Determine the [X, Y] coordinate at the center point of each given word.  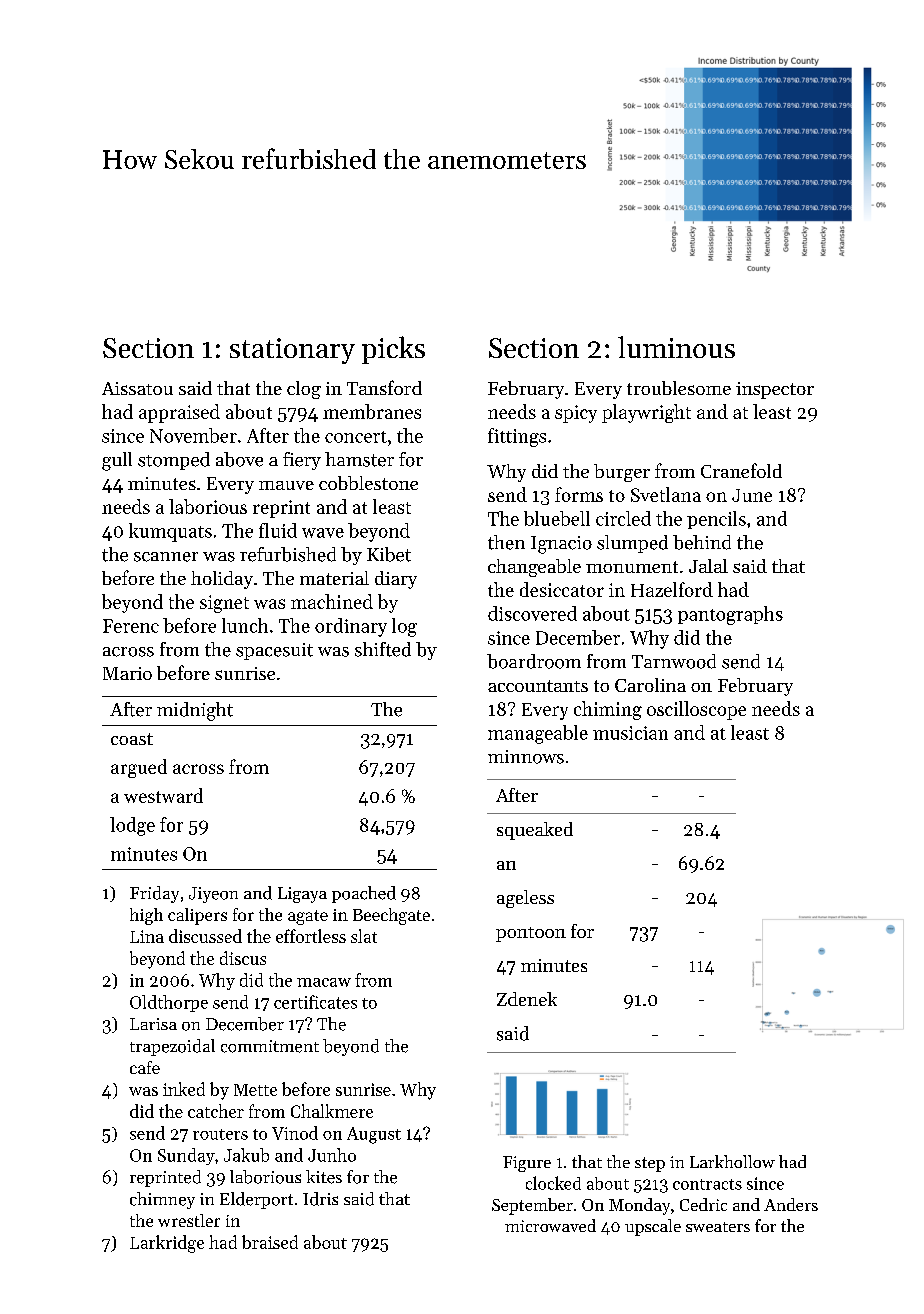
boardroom [534, 661]
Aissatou [137, 388]
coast [132, 739]
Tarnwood [674, 661]
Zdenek [527, 999]
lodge [132, 826]
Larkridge [167, 1244]
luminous [676, 347]
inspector [775, 390]
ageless [525, 899]
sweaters [718, 1227]
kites [324, 1177]
